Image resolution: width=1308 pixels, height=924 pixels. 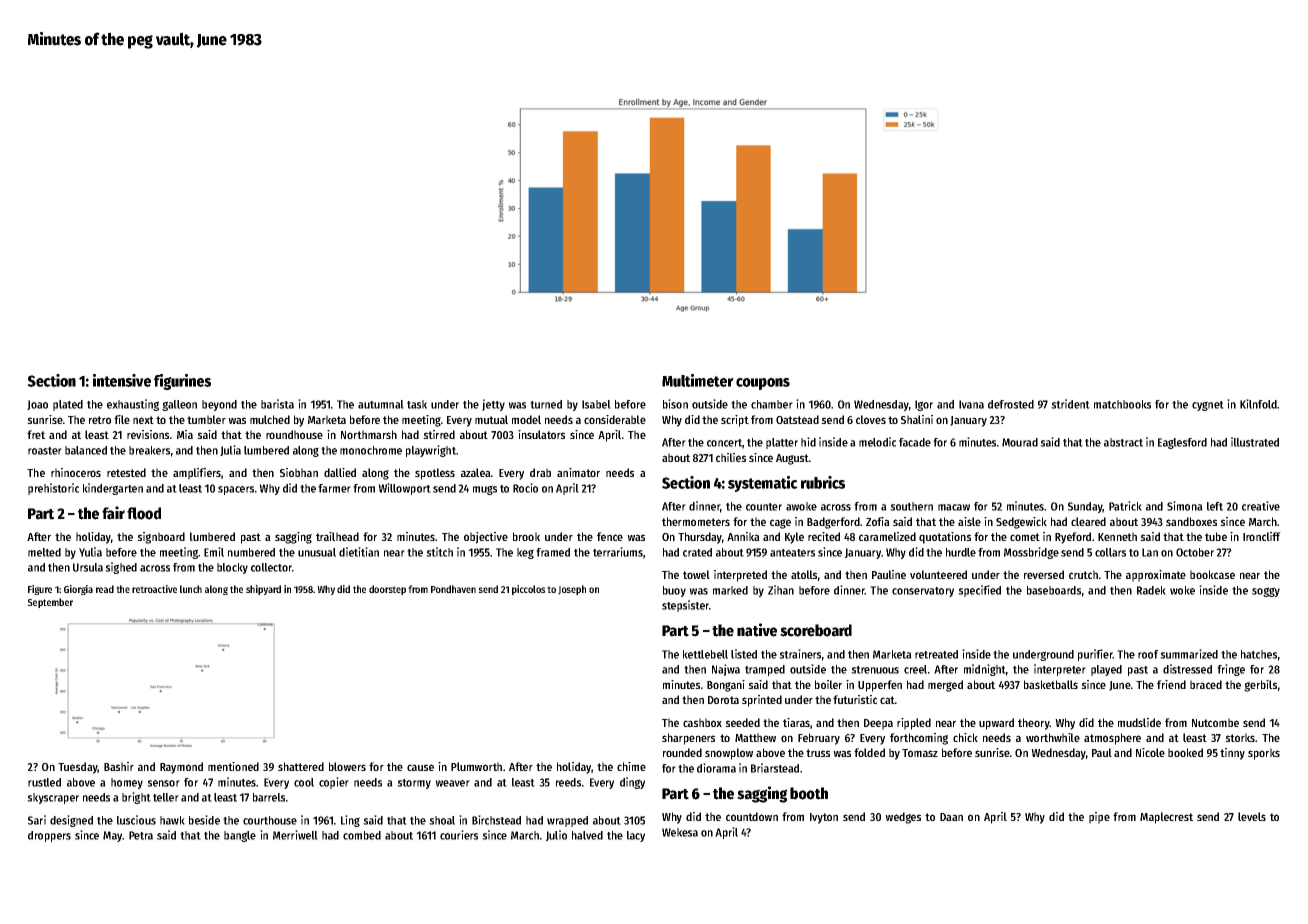 What do you see at coordinates (1148, 654) in the screenshot?
I see `roof` at bounding box center [1148, 654].
